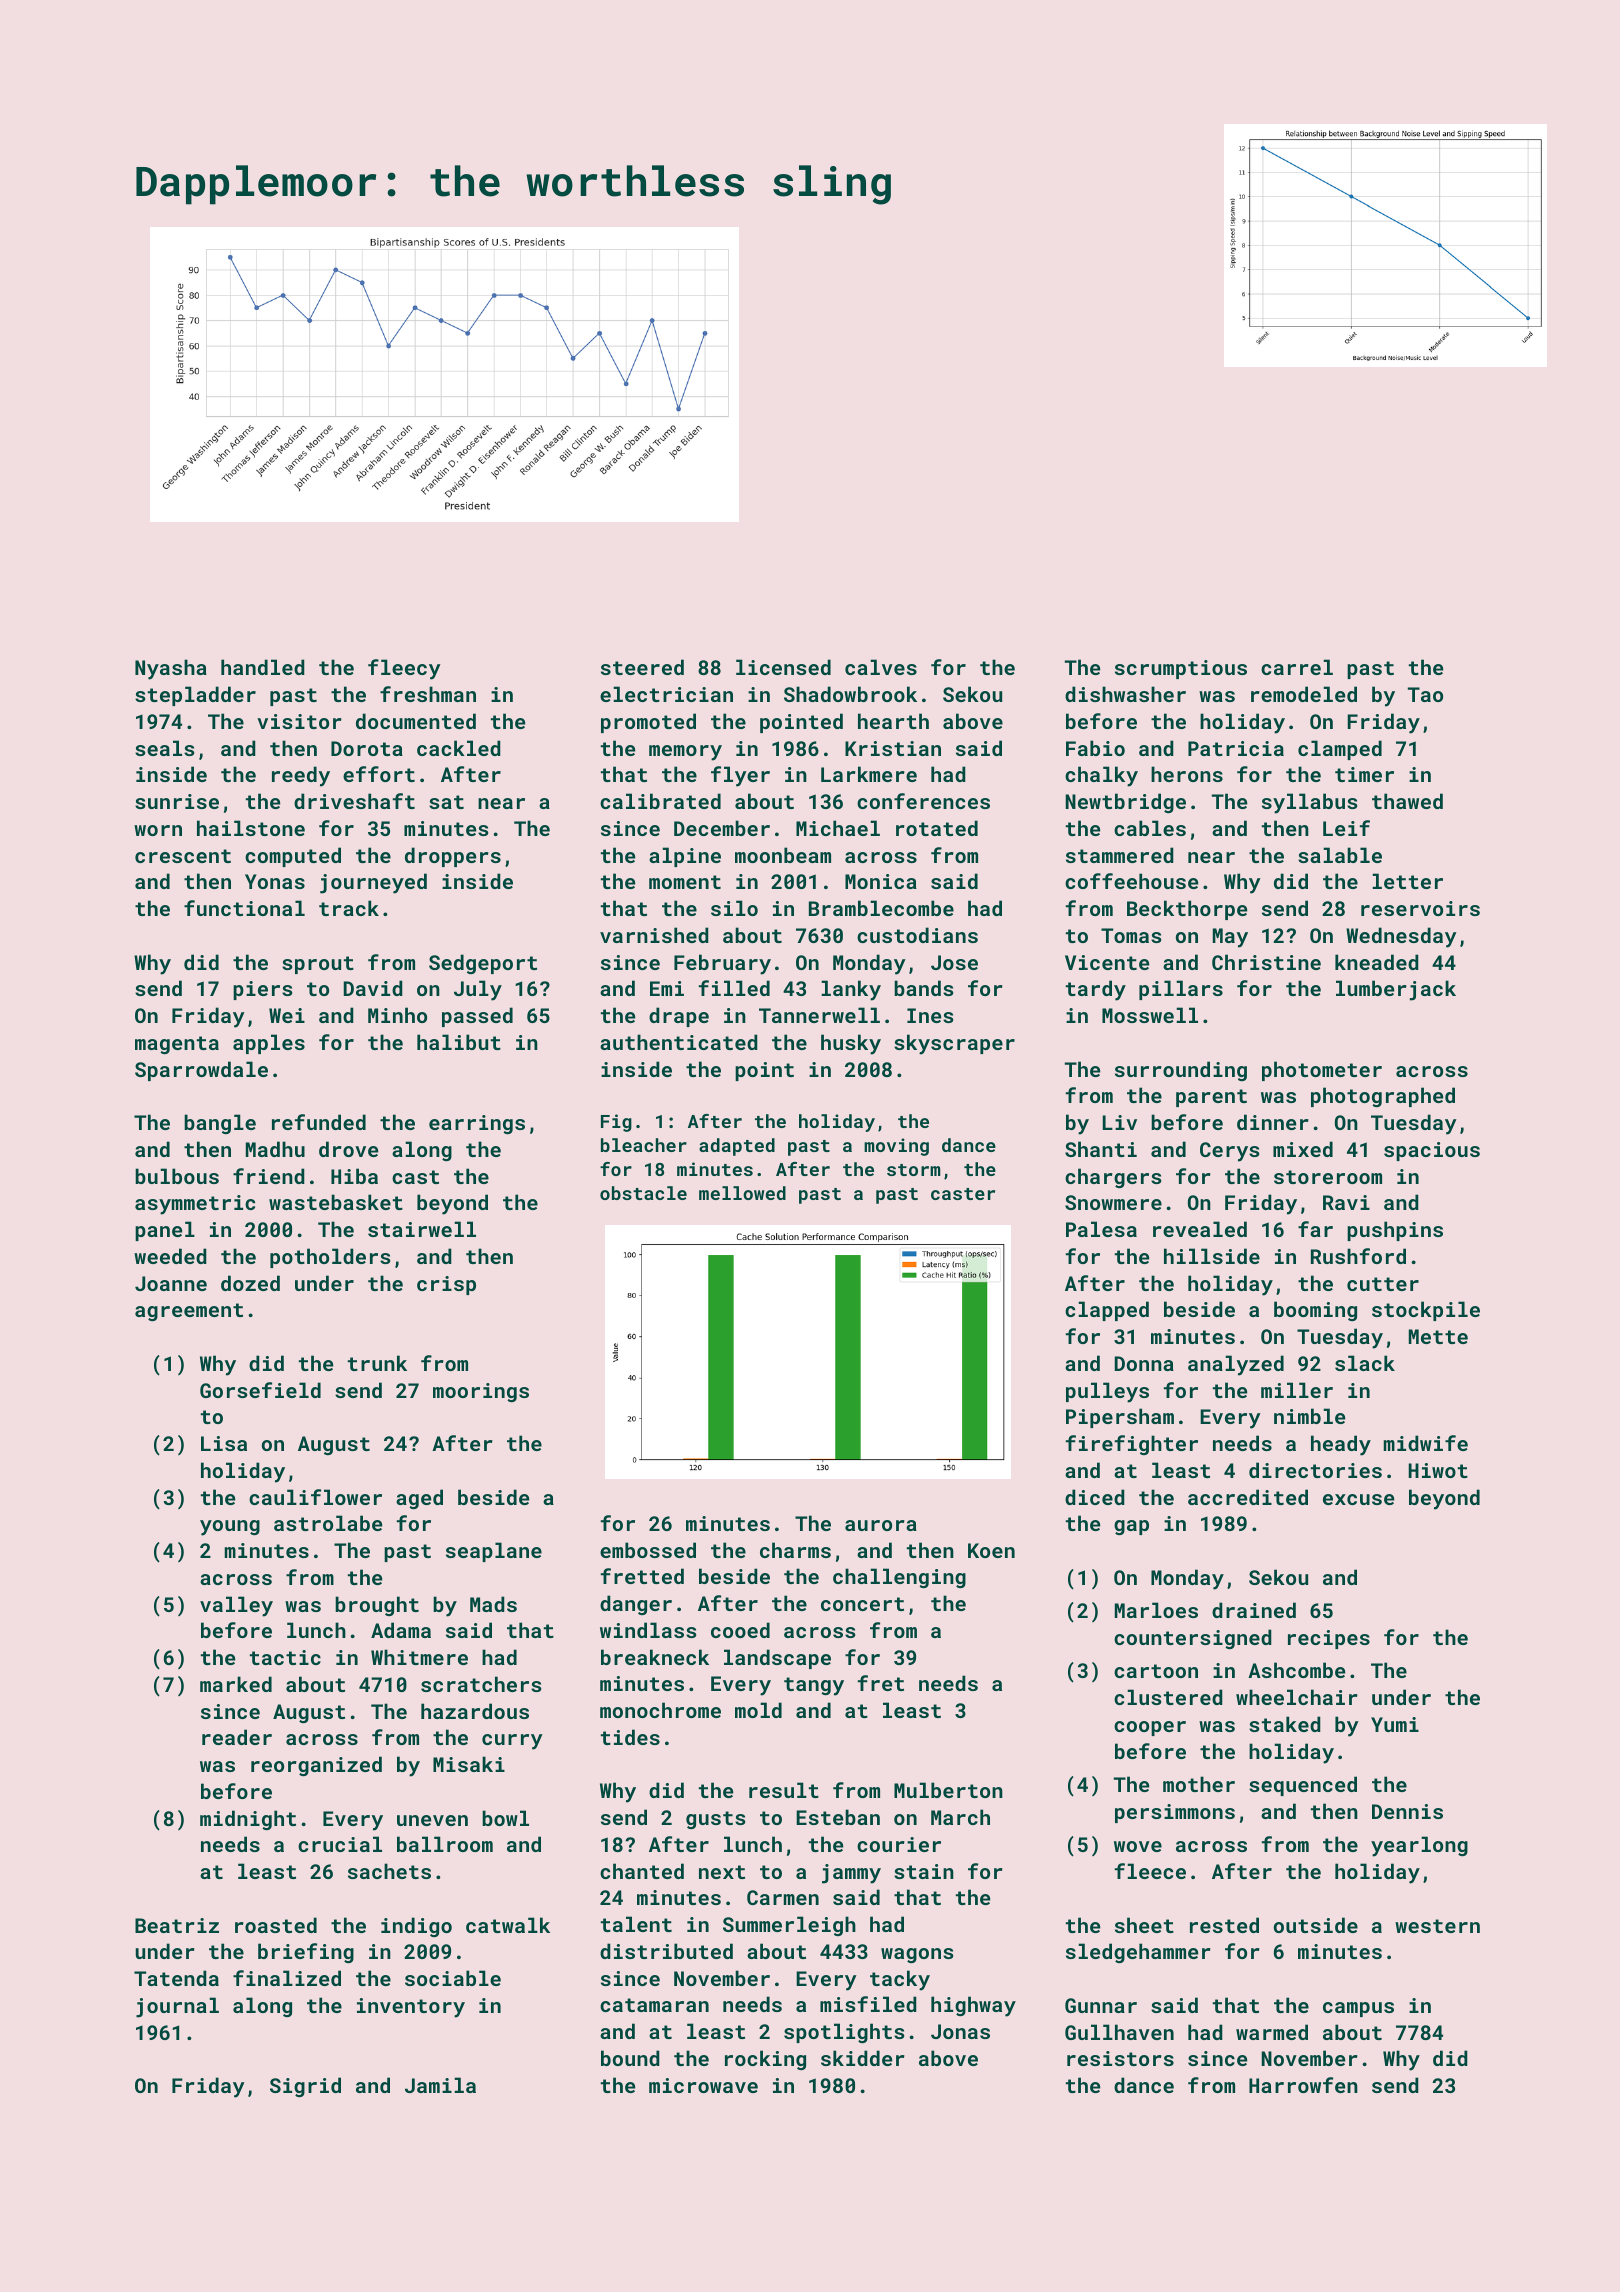  What do you see at coordinates (914, 1170) in the image?
I see `storm` at bounding box center [914, 1170].
